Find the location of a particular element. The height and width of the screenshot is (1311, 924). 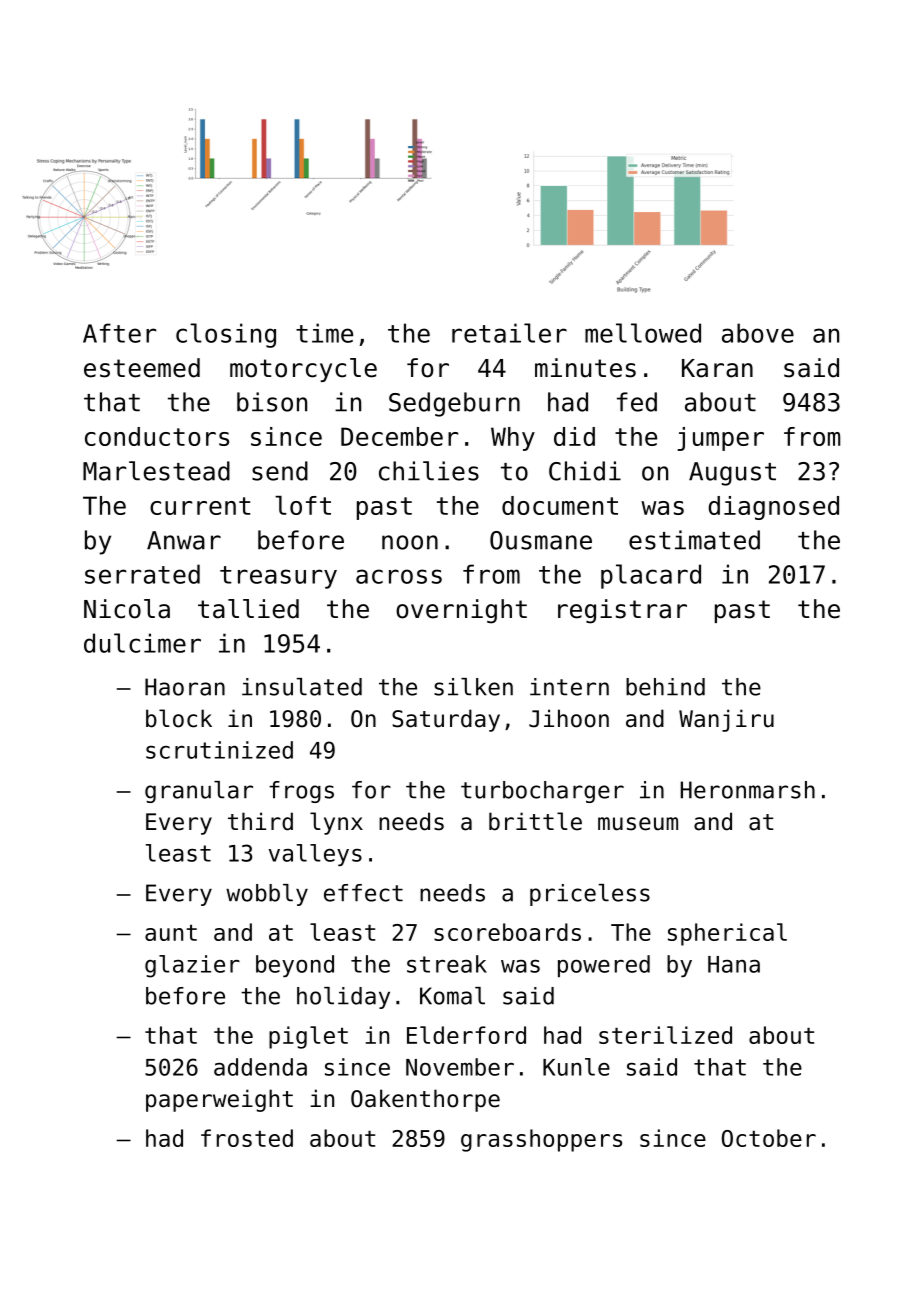

grasshoppers is located at coordinates (541, 1140).
